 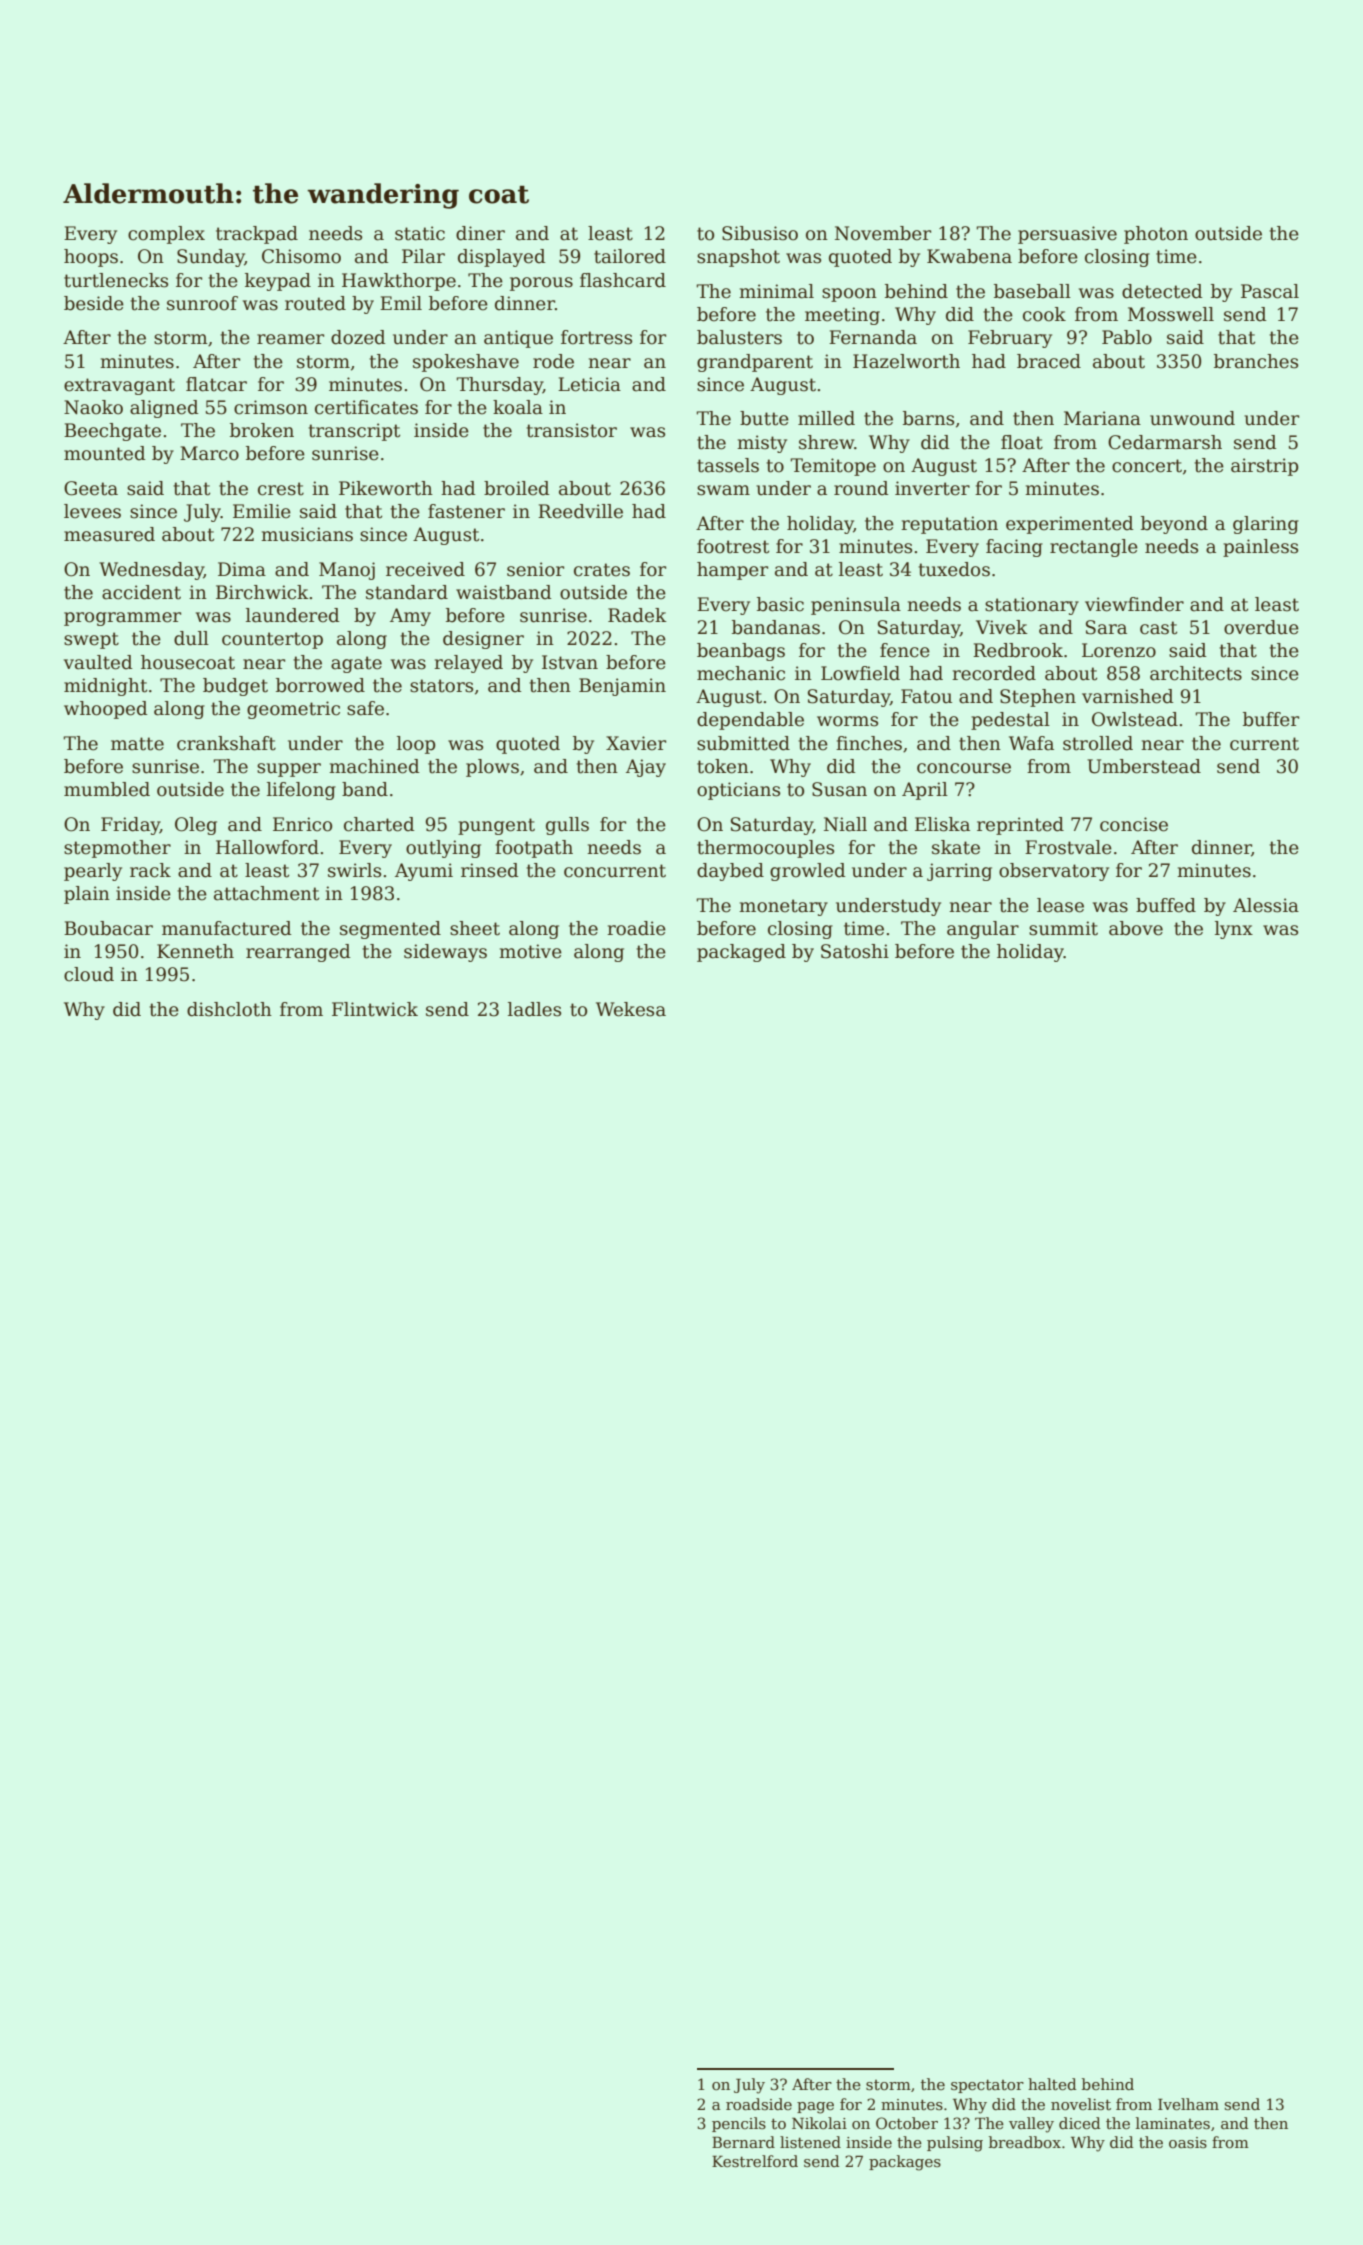 I want to click on angular, so click(x=983, y=930).
